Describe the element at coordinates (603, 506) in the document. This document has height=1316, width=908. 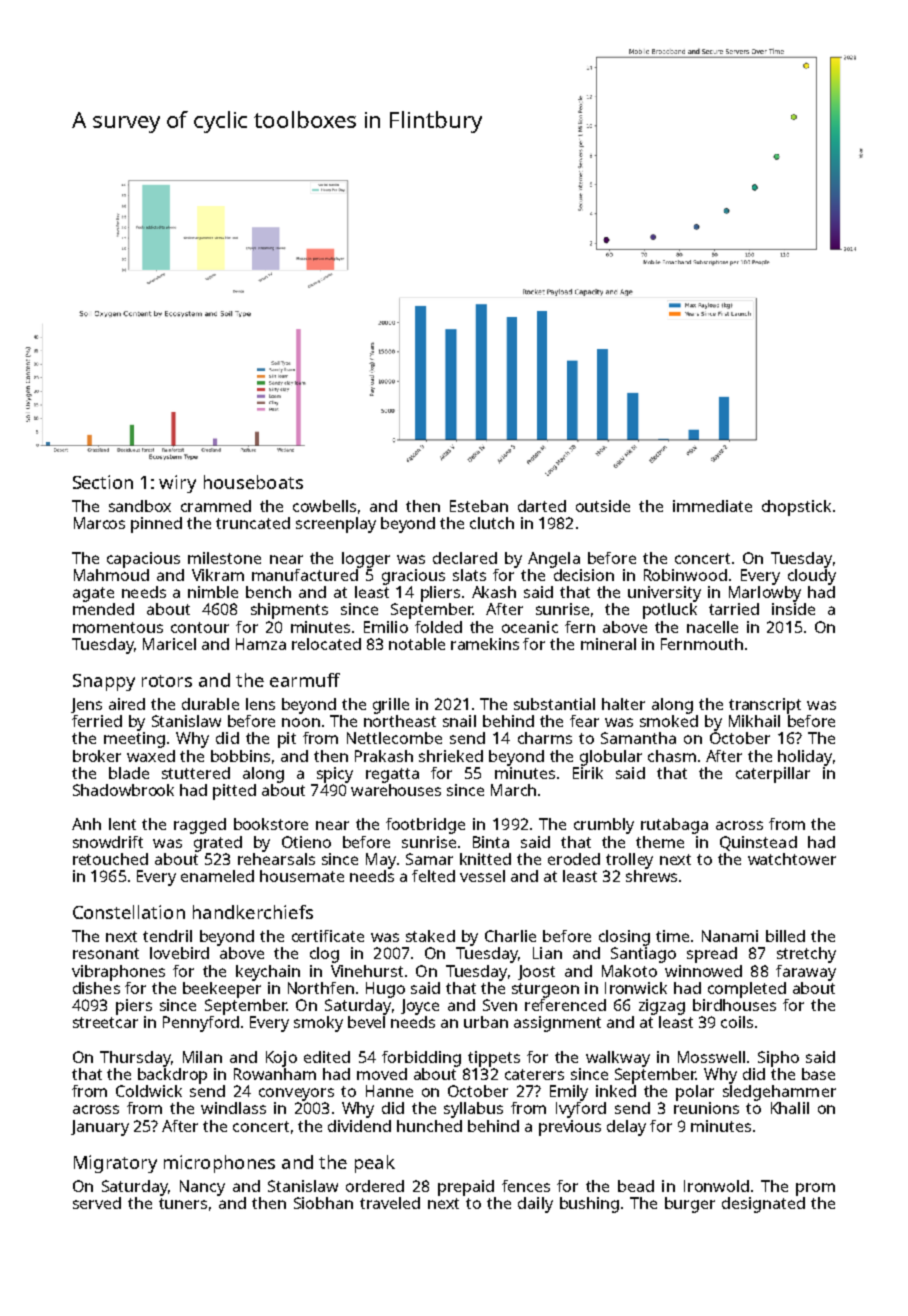
I see `outside` at that location.
